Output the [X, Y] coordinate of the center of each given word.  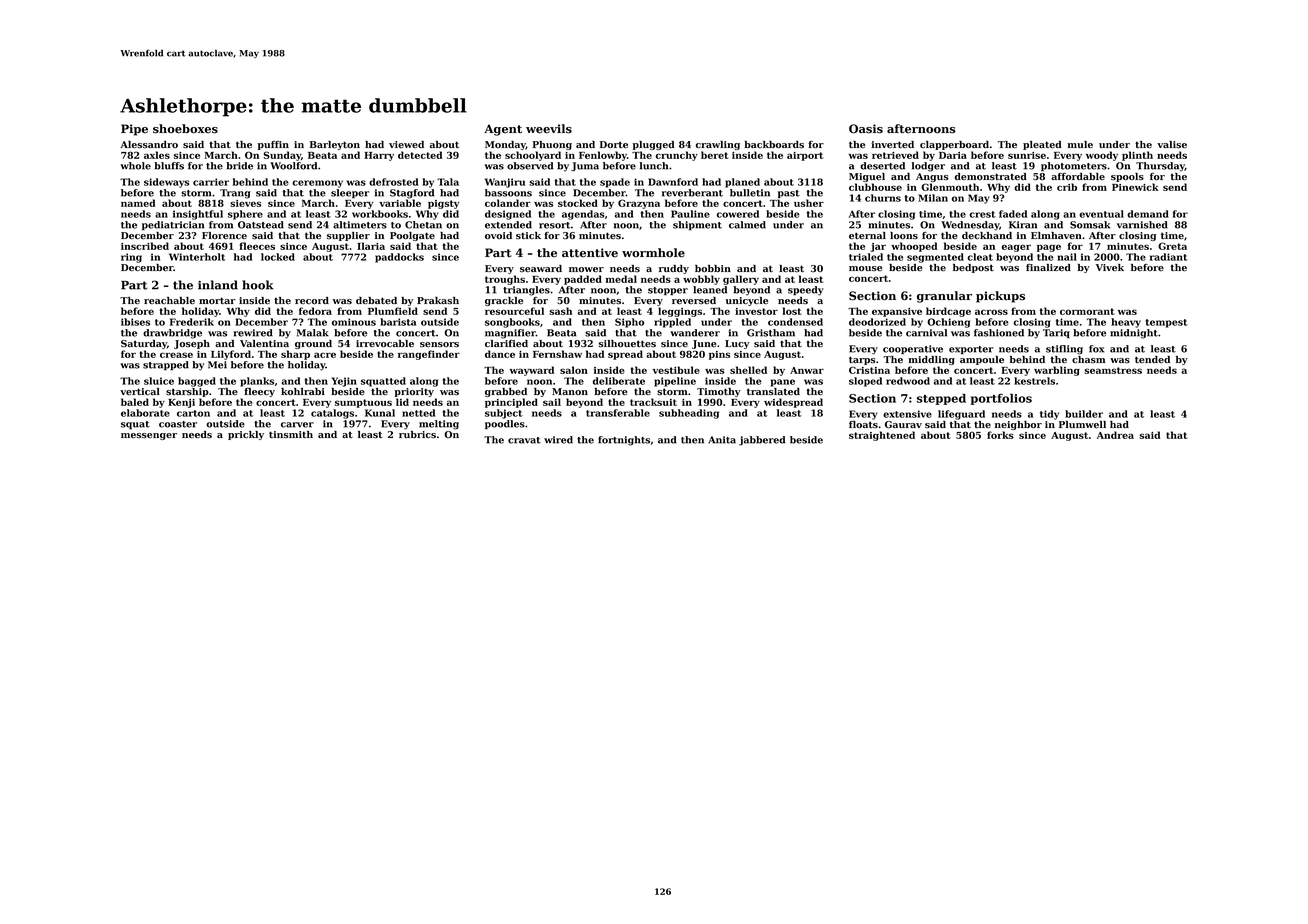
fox [1096, 349]
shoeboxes [185, 129]
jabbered [762, 441]
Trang [235, 194]
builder [1084, 414]
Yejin [344, 382]
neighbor [1018, 425]
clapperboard [954, 145]
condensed [795, 322]
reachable [169, 301]
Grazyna [639, 204]
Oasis [866, 129]
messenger [149, 436]
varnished [1142, 225]
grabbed [506, 392]
